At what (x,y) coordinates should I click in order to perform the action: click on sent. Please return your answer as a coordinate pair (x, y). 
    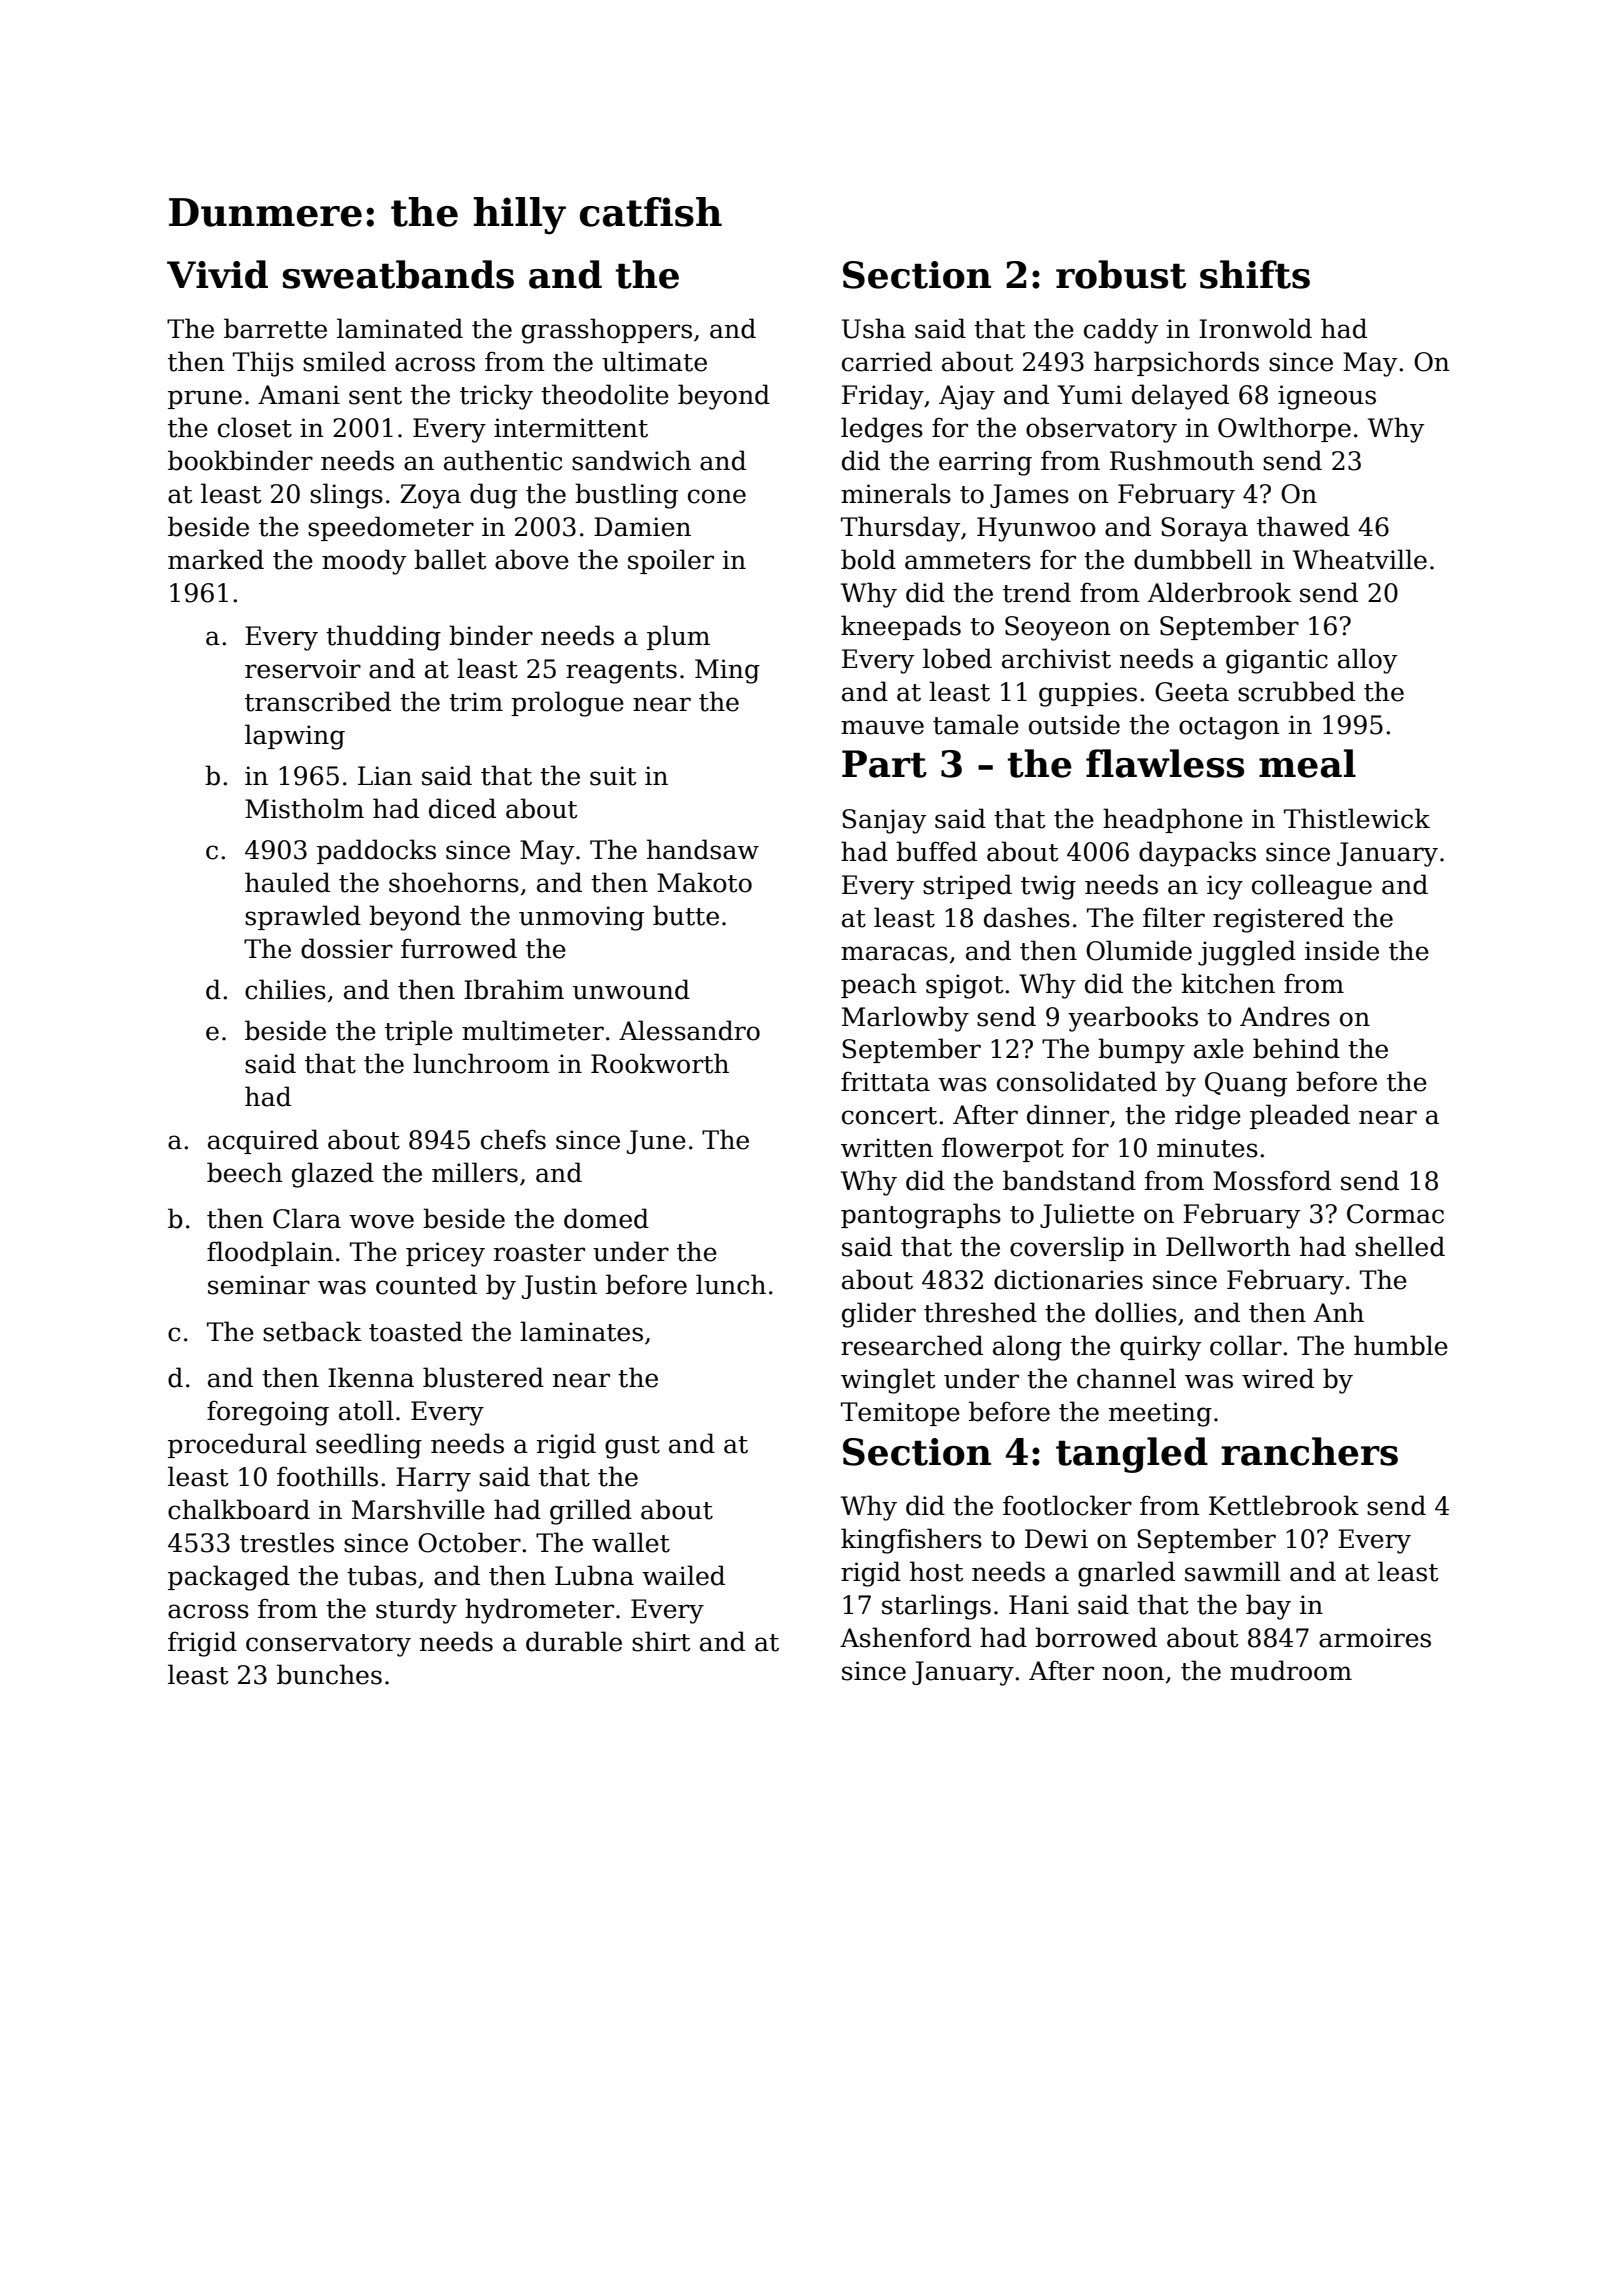
    Looking at the image, I should click on (375, 396).
